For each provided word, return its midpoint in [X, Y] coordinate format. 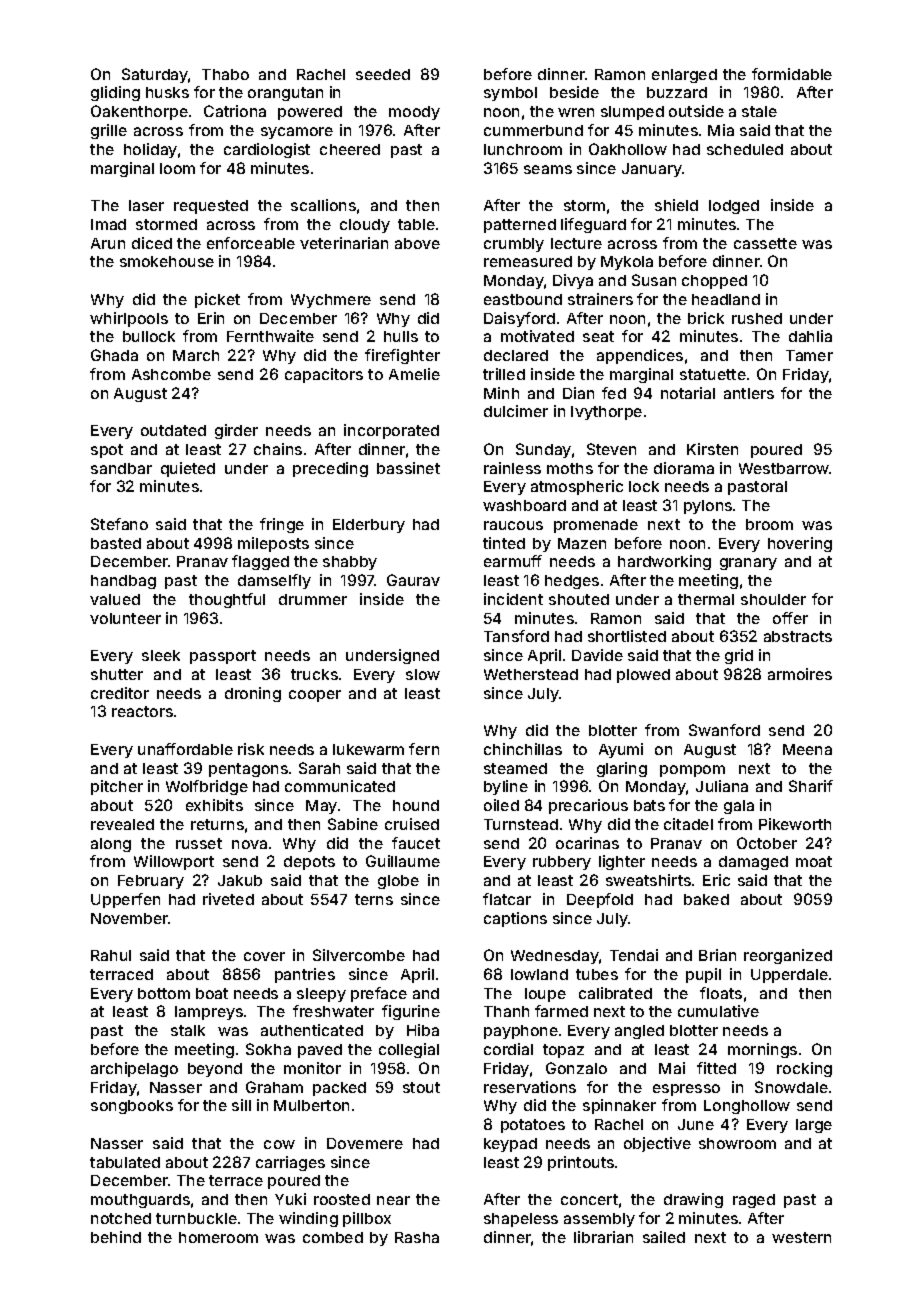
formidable [792, 74]
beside [574, 92]
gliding [115, 93]
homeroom [218, 1237]
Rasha [417, 1237]
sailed [664, 1237]
